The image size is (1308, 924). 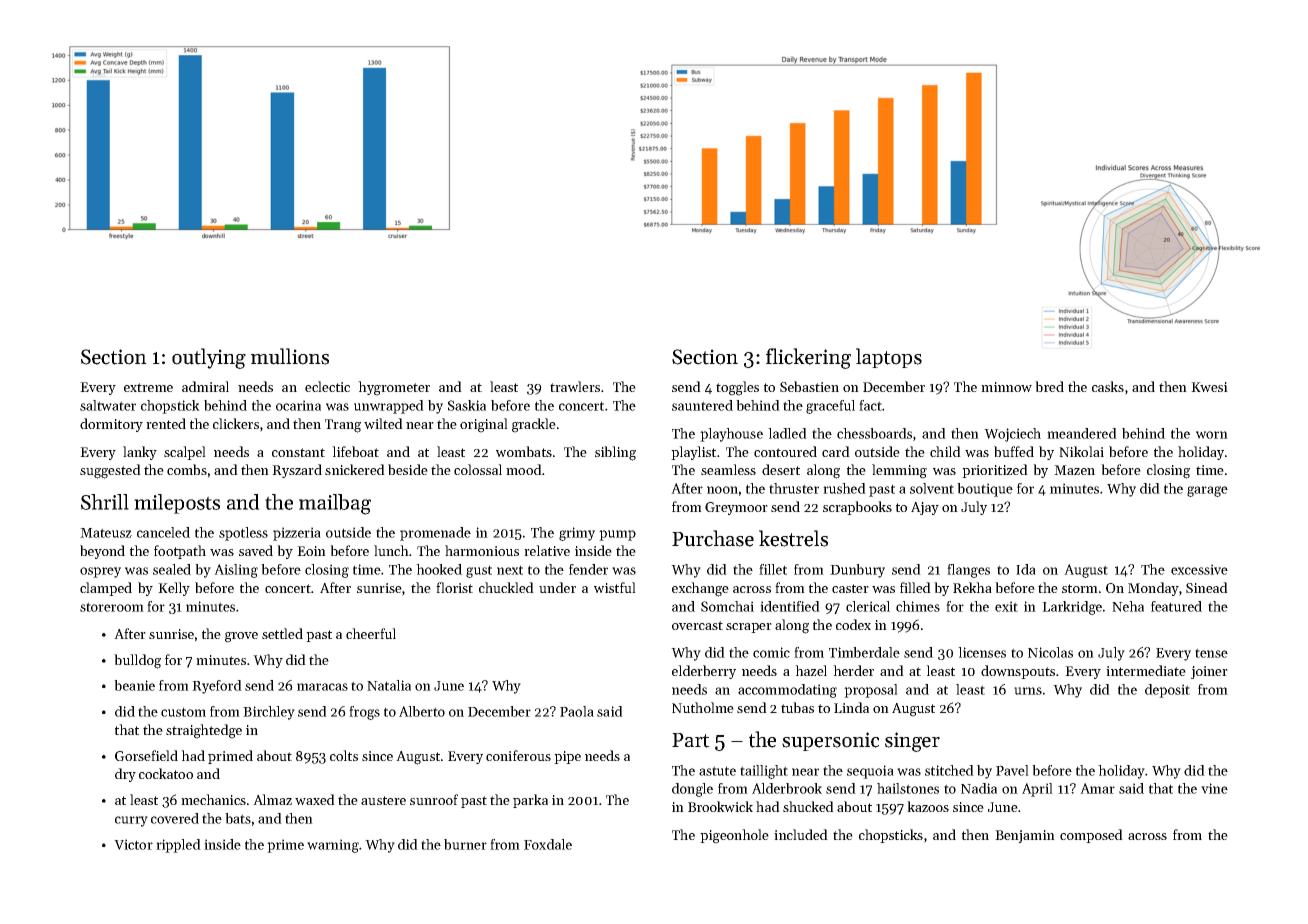 What do you see at coordinates (1091, 836) in the screenshot?
I see `composed` at bounding box center [1091, 836].
